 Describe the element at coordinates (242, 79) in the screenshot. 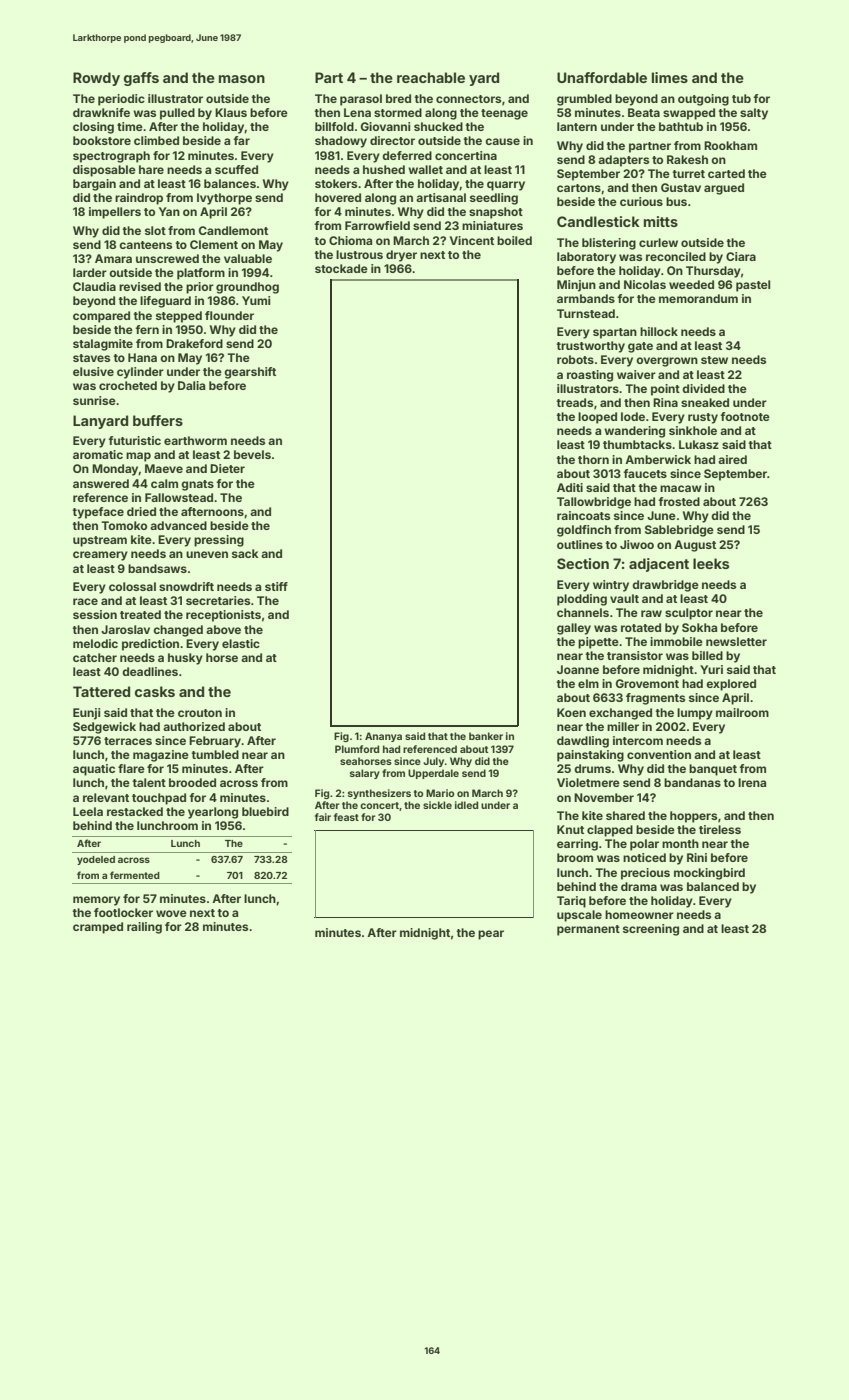

I see `mason` at that location.
